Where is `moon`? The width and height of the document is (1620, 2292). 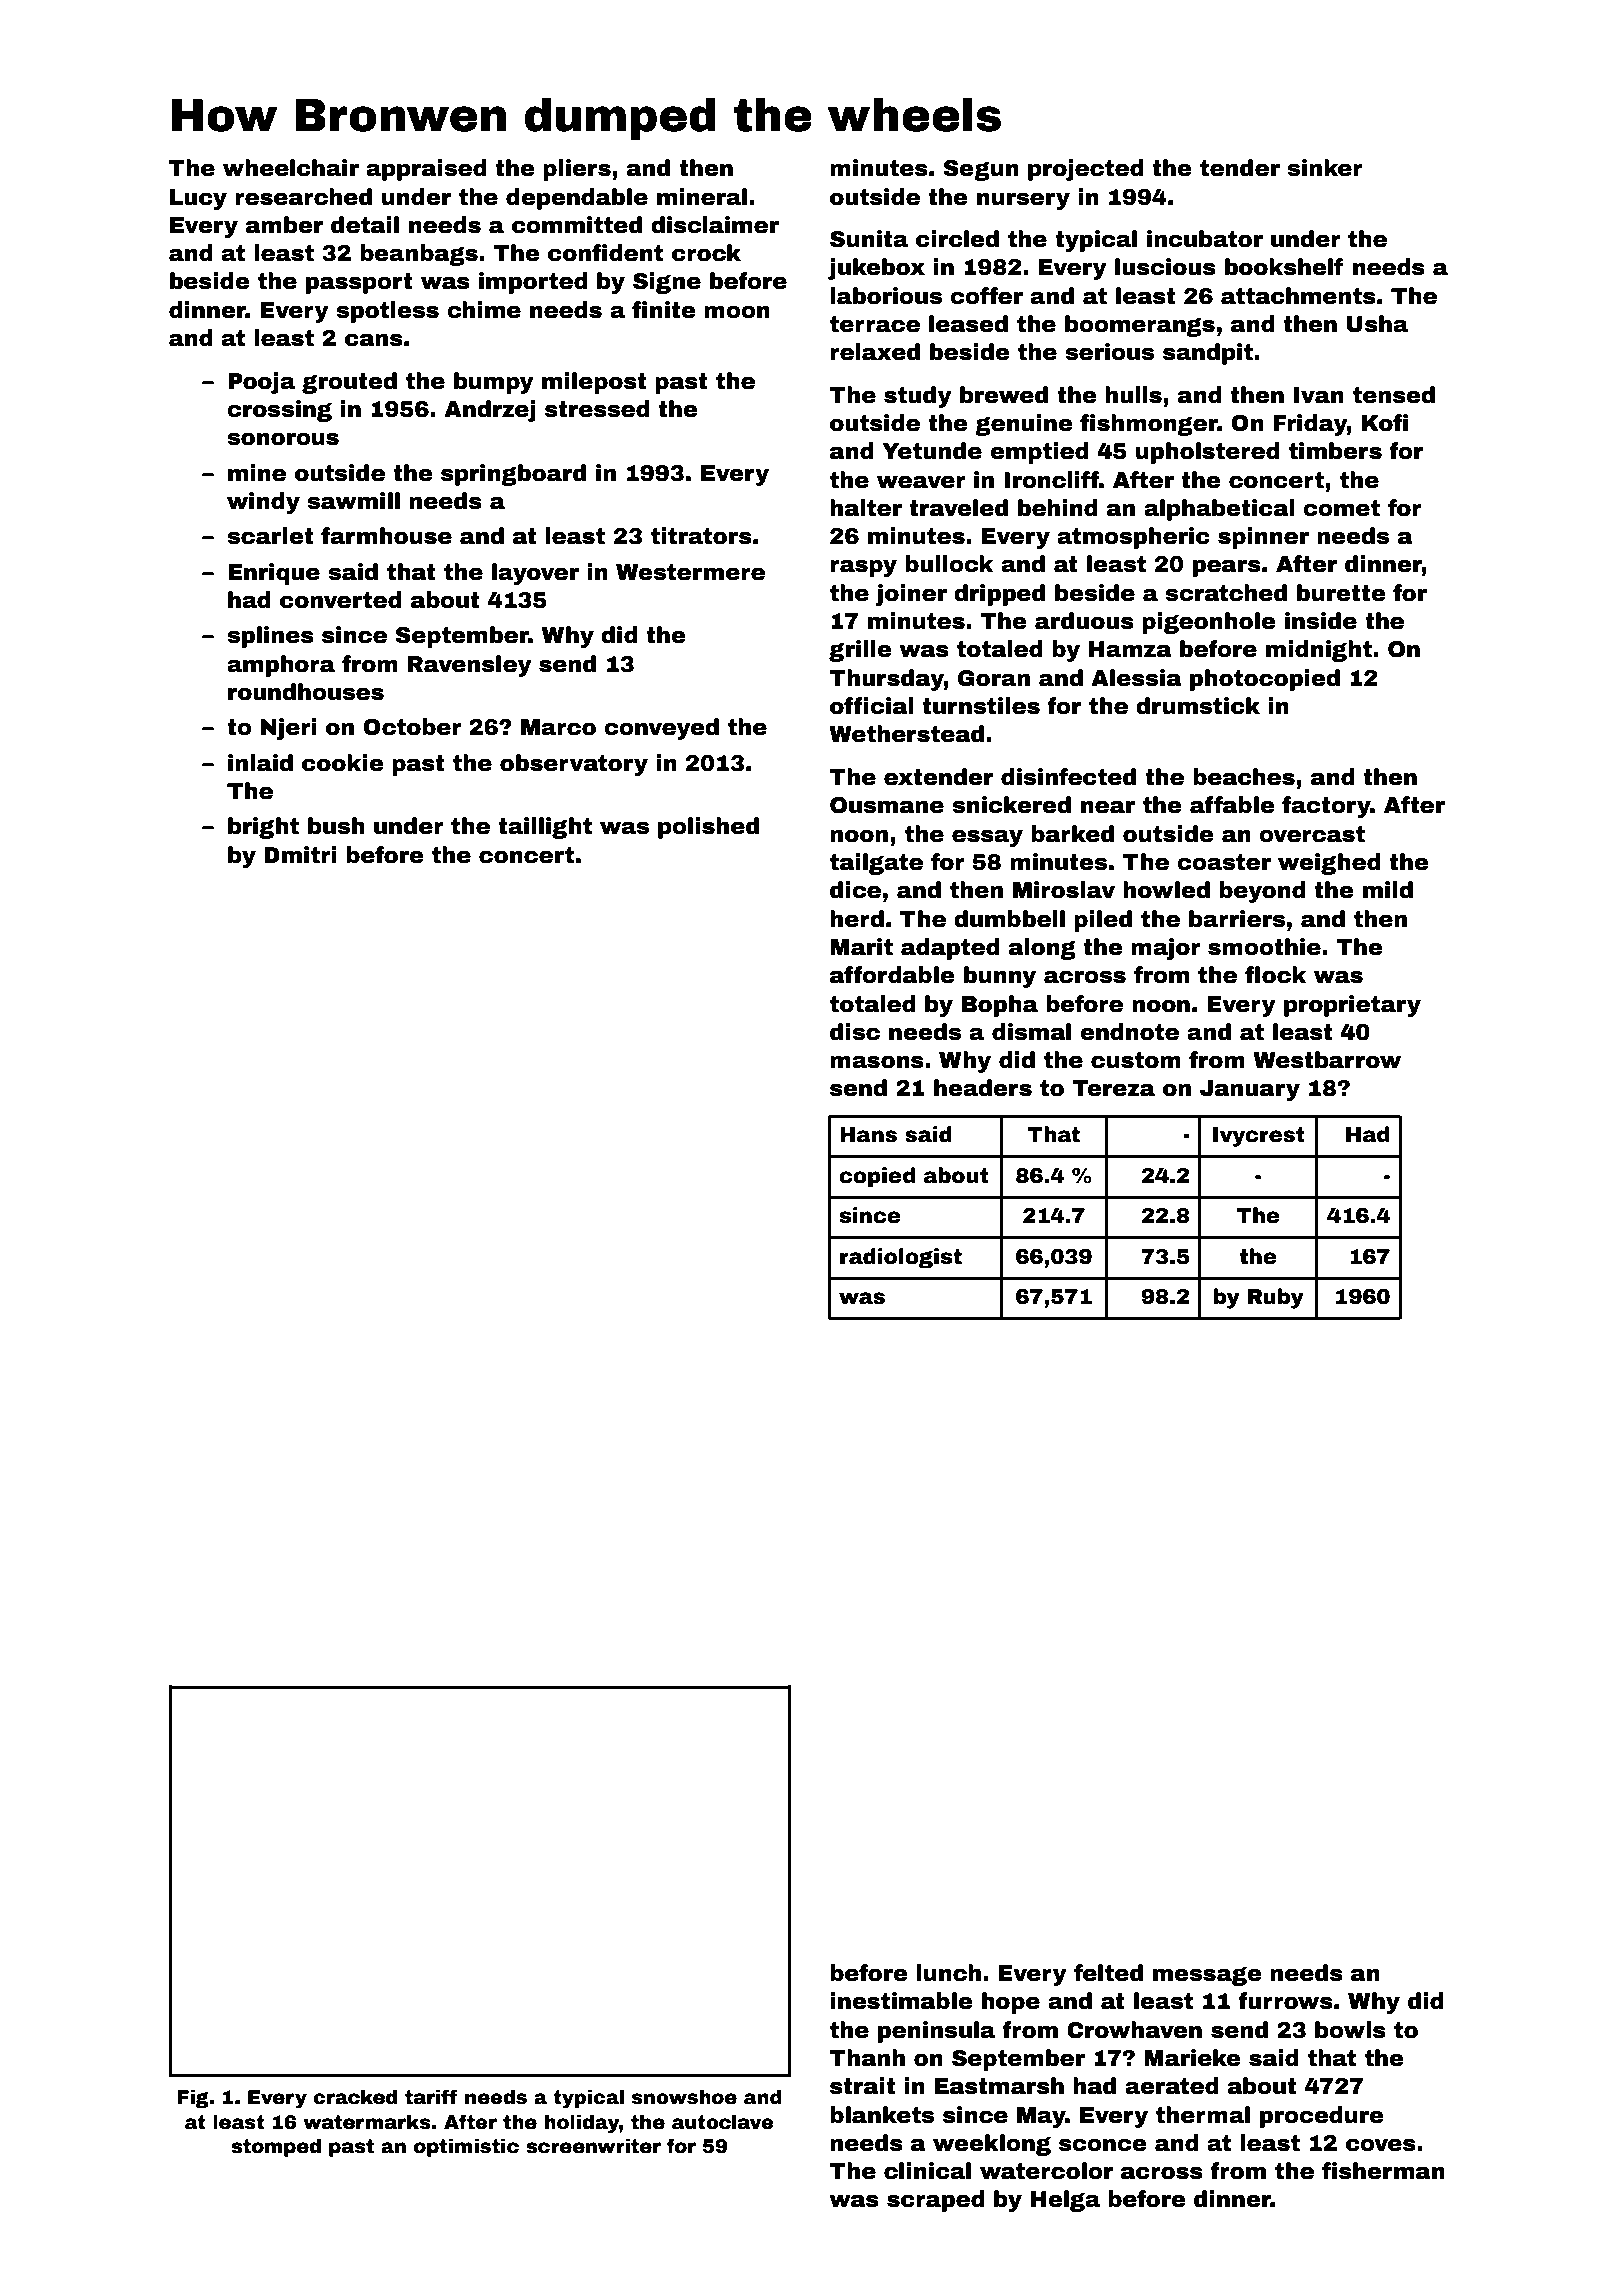 moon is located at coordinates (737, 312).
